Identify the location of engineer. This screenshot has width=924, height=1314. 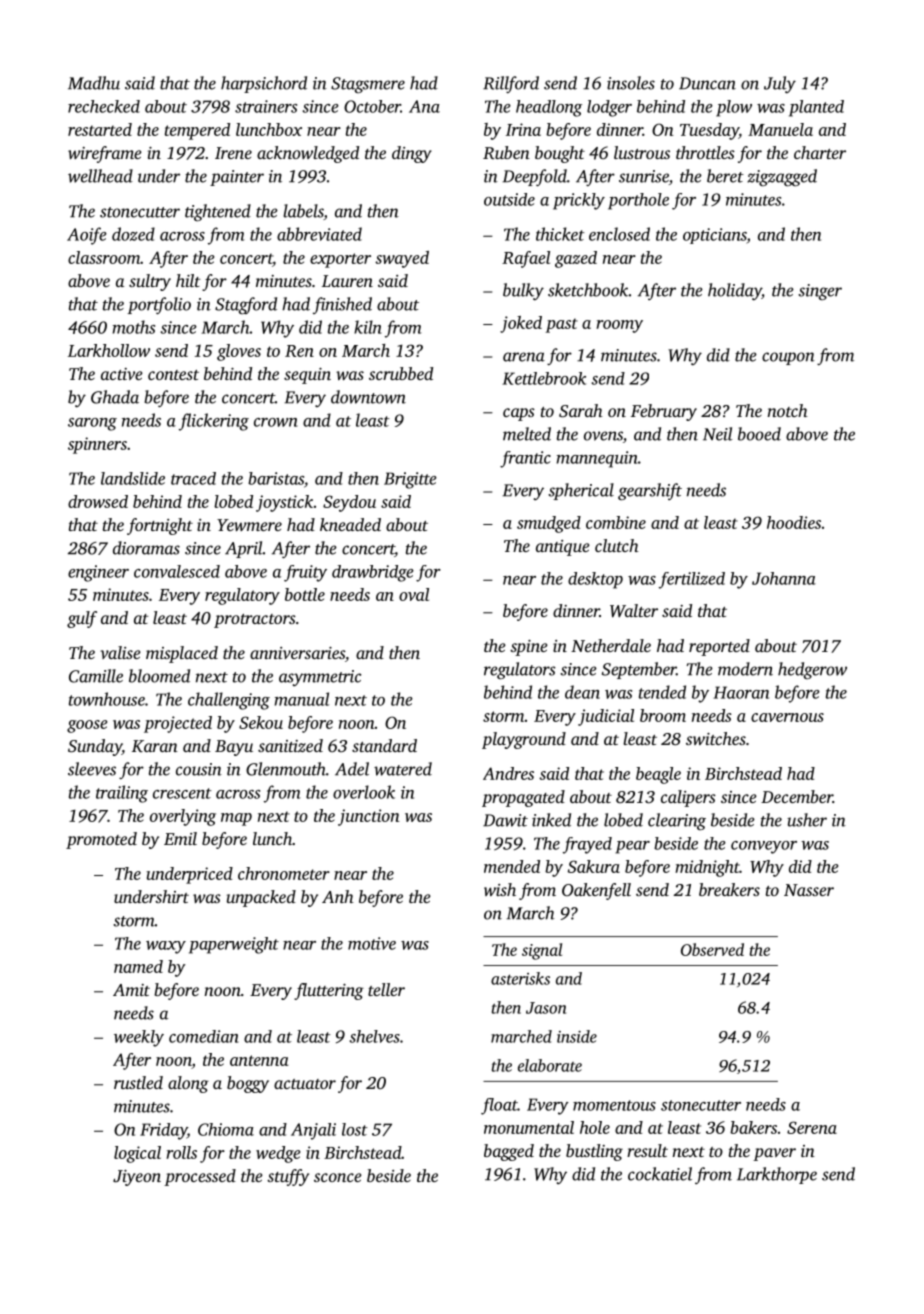
(98, 573).
